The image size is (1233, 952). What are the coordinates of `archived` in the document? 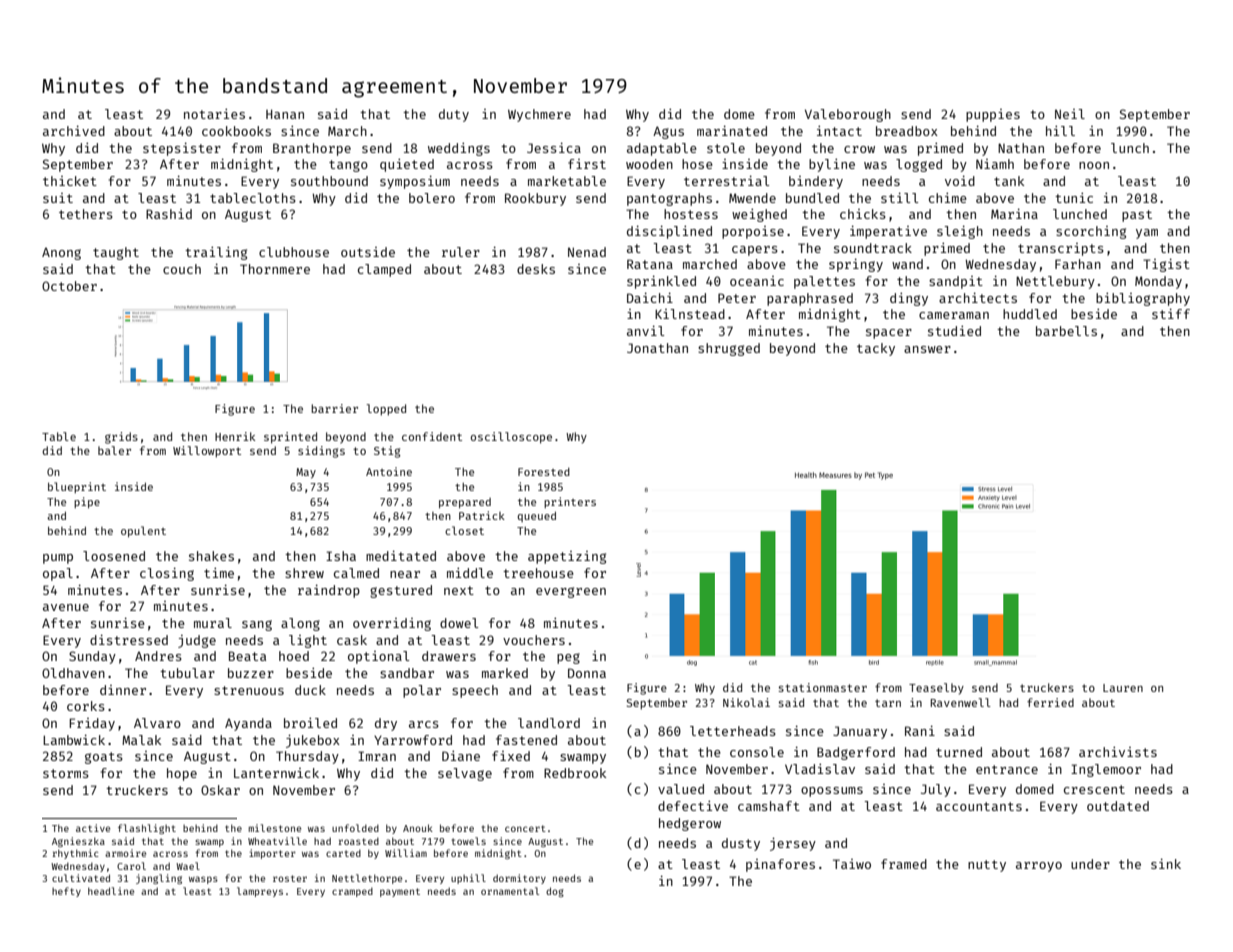 It's located at (74, 131).
